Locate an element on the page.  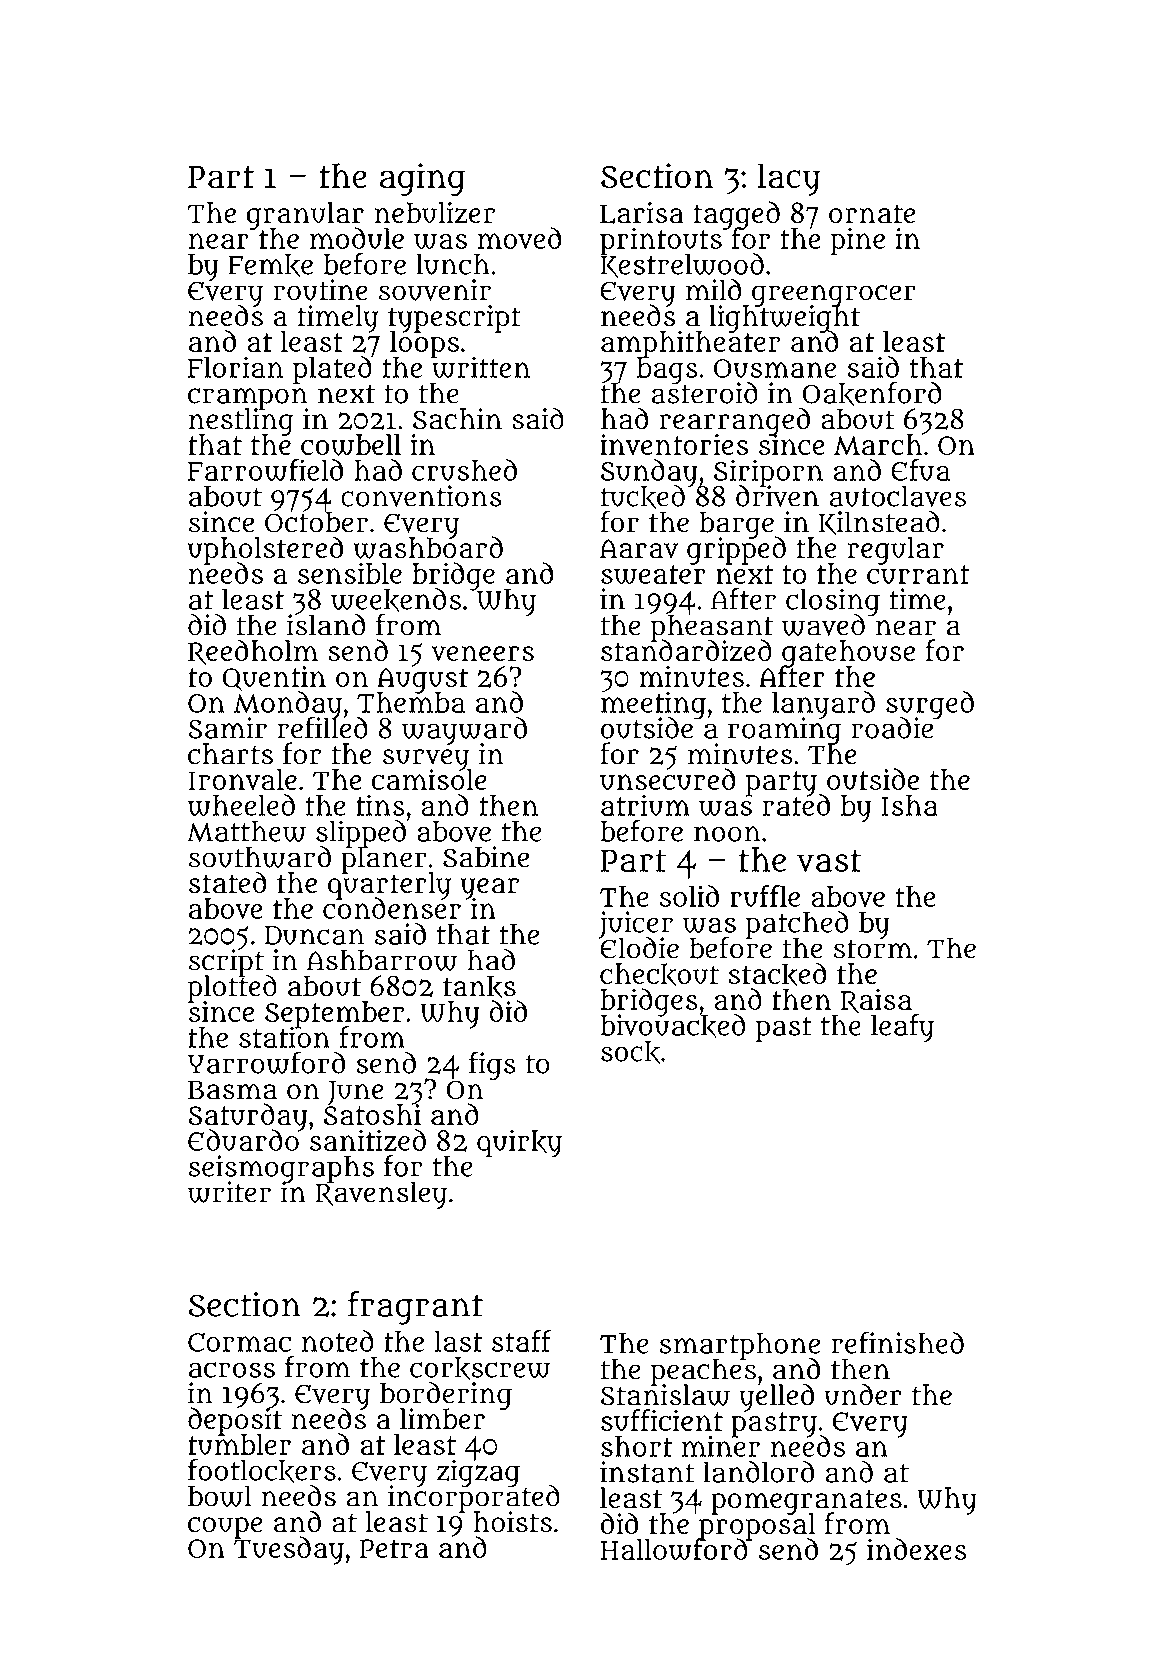
leafy is located at coordinates (902, 1028).
